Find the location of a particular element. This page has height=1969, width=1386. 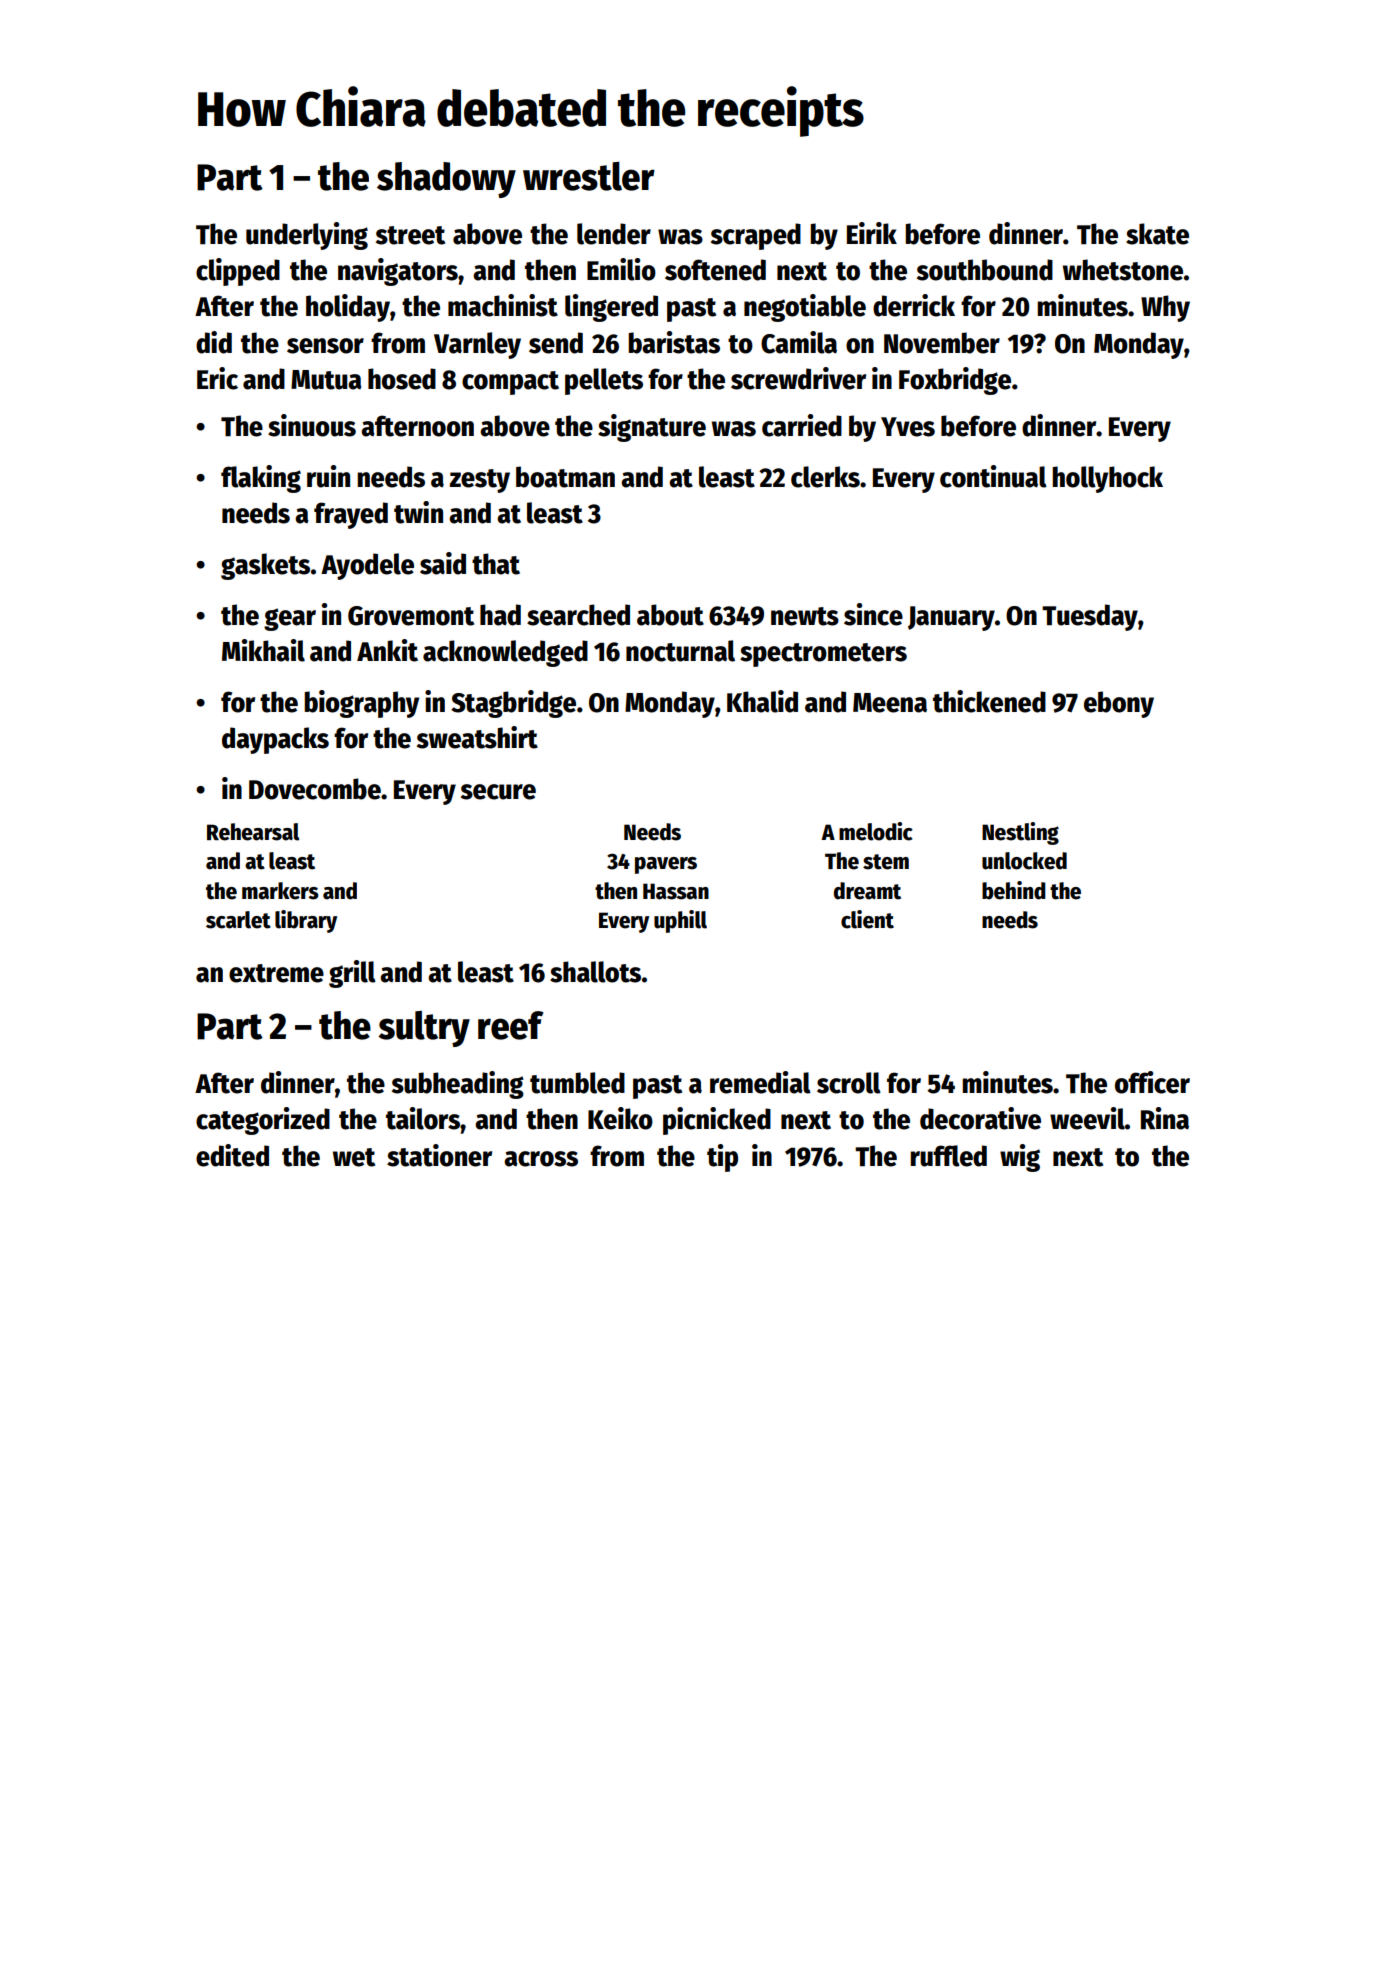

client is located at coordinates (867, 919).
